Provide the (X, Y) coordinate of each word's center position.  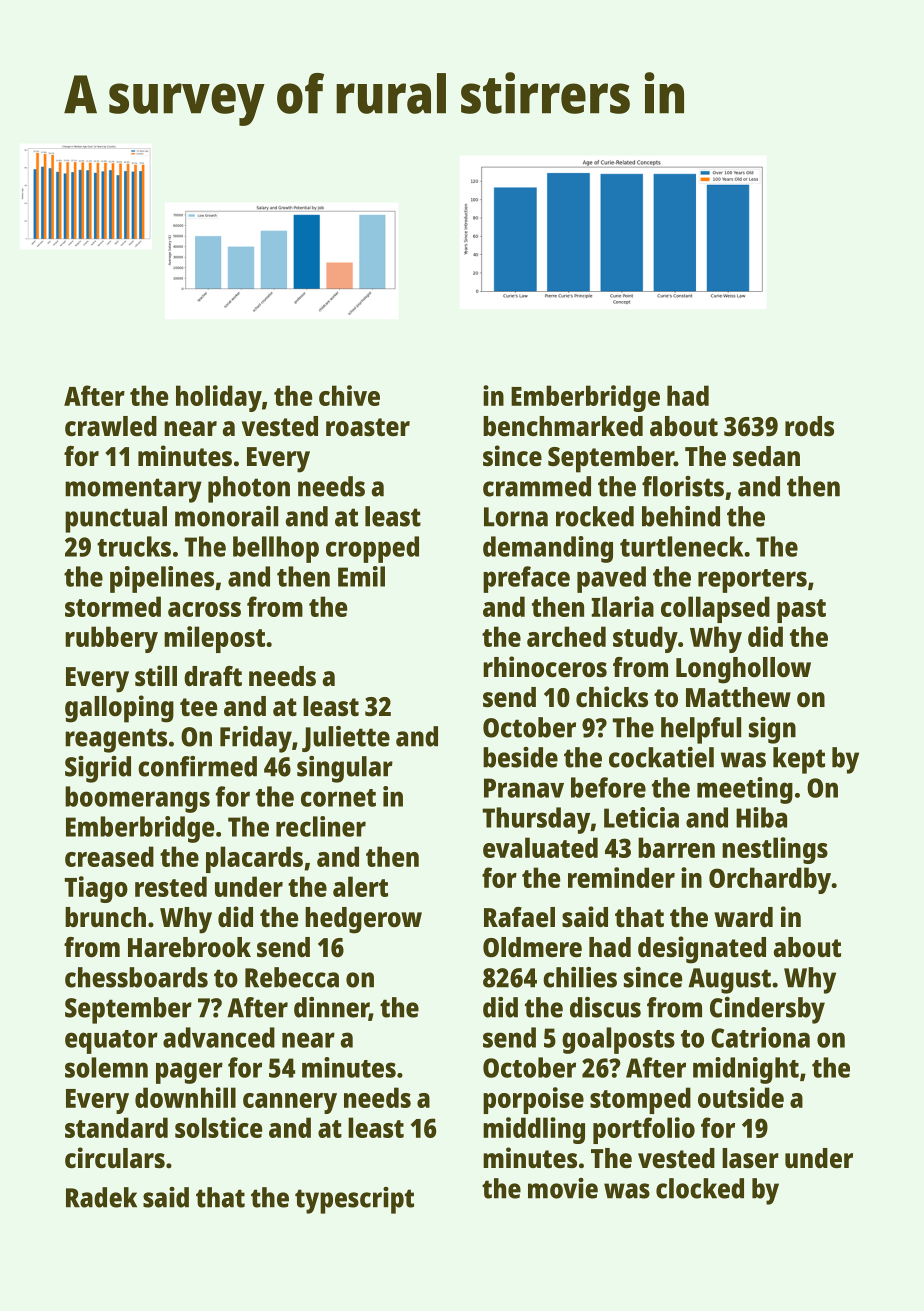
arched (566, 636)
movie (563, 1188)
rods (809, 426)
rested (171, 886)
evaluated (540, 847)
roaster (368, 427)
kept (799, 760)
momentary (133, 490)
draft (213, 676)
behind (681, 516)
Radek (101, 1197)
